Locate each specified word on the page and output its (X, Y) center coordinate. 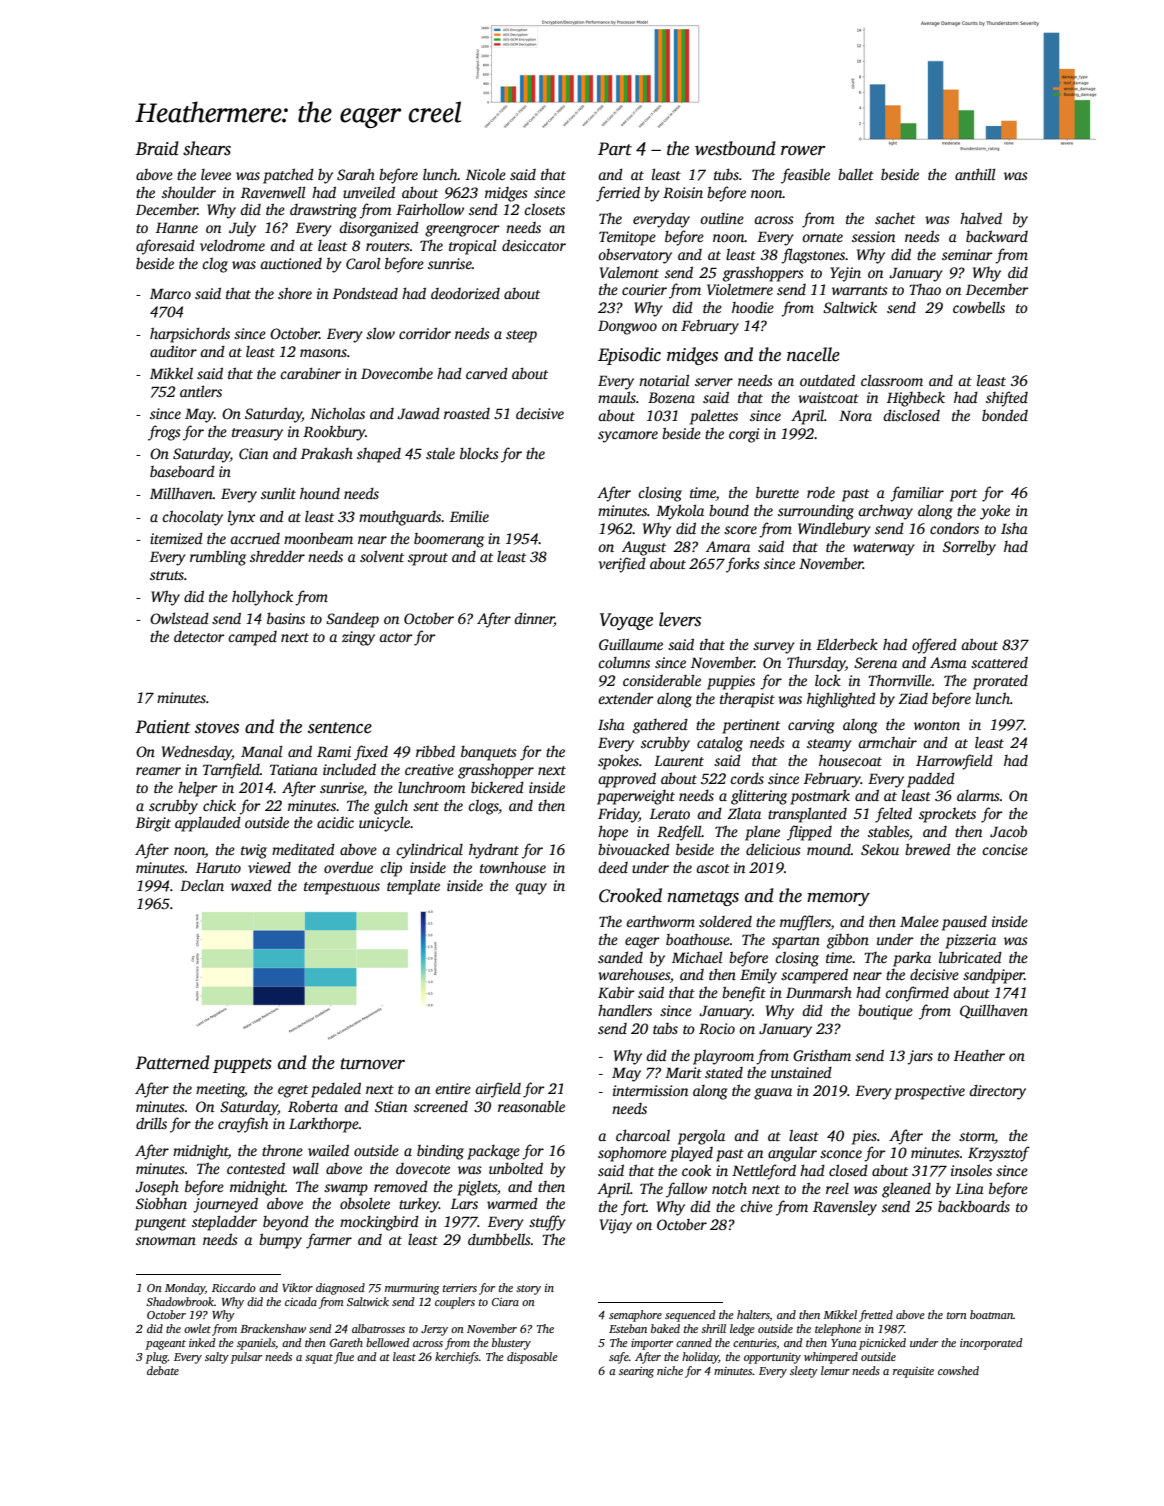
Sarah (356, 174)
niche (670, 1370)
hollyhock (262, 598)
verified (622, 565)
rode (821, 492)
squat (319, 1359)
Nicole (486, 174)
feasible (805, 176)
